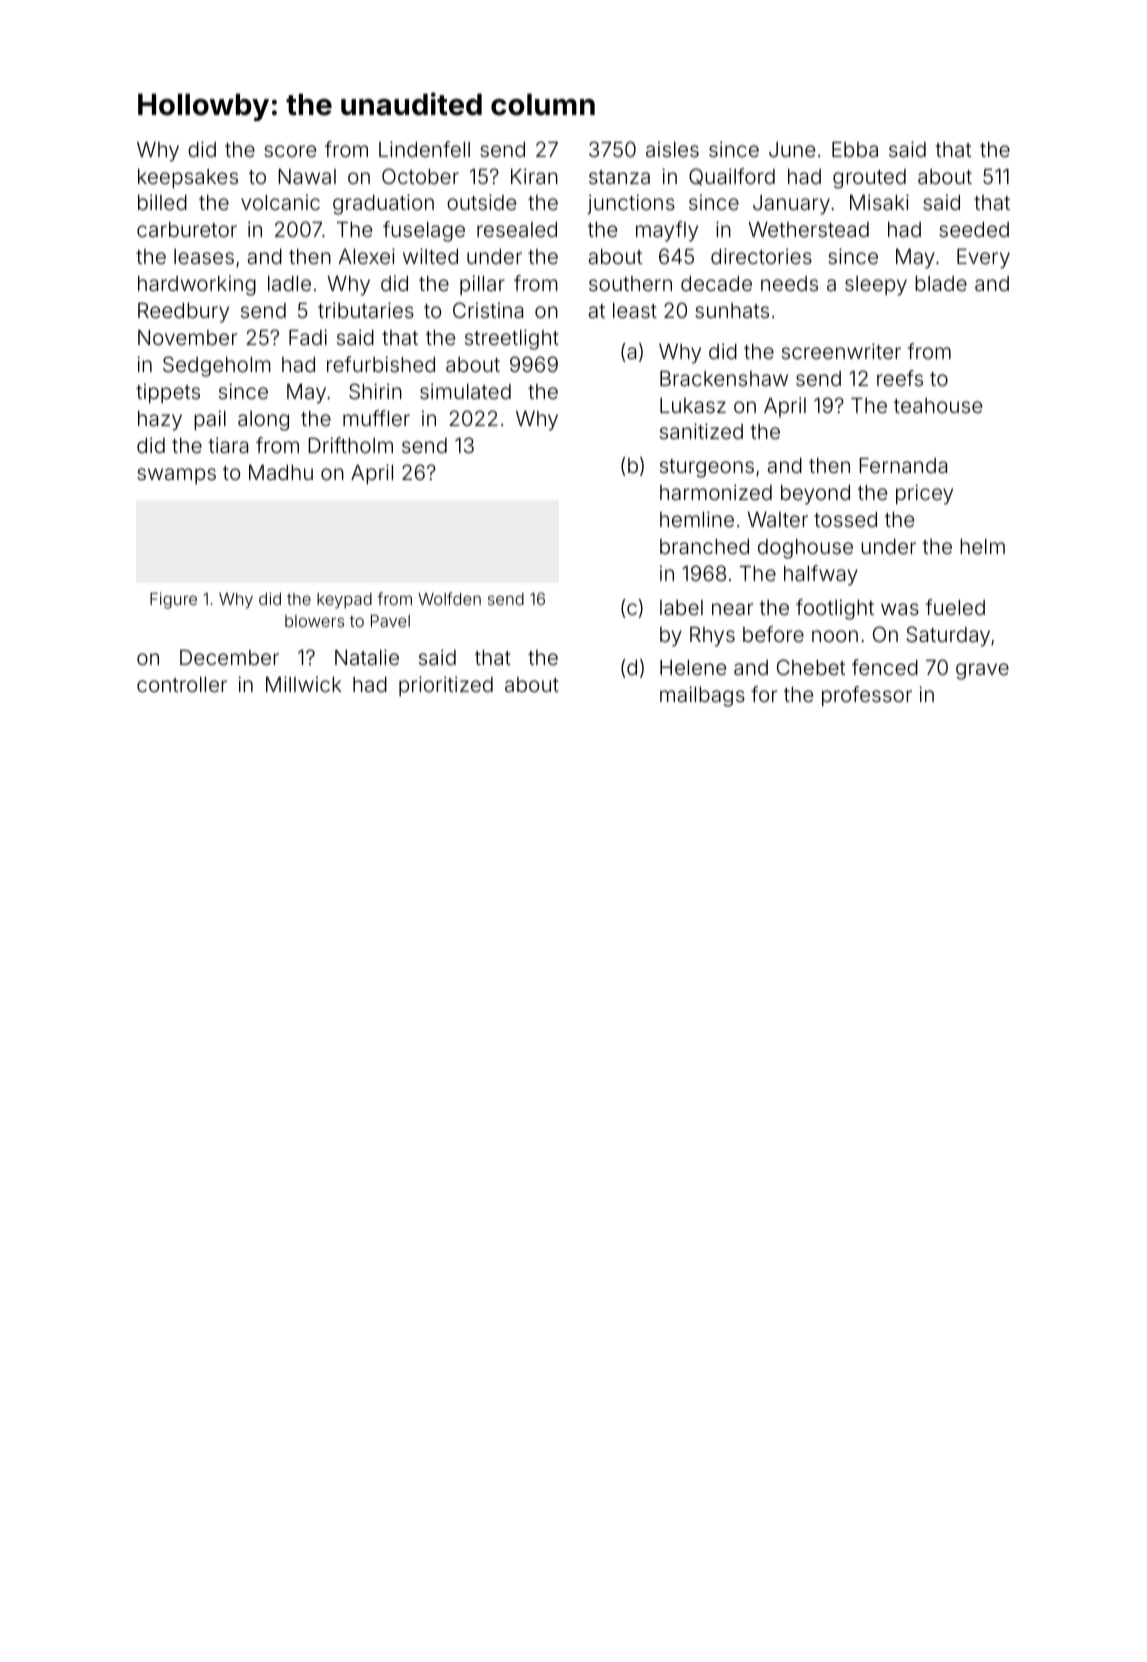 This page has width=1147, height=1662. What do you see at coordinates (903, 465) in the page?
I see `Fernanda` at bounding box center [903, 465].
